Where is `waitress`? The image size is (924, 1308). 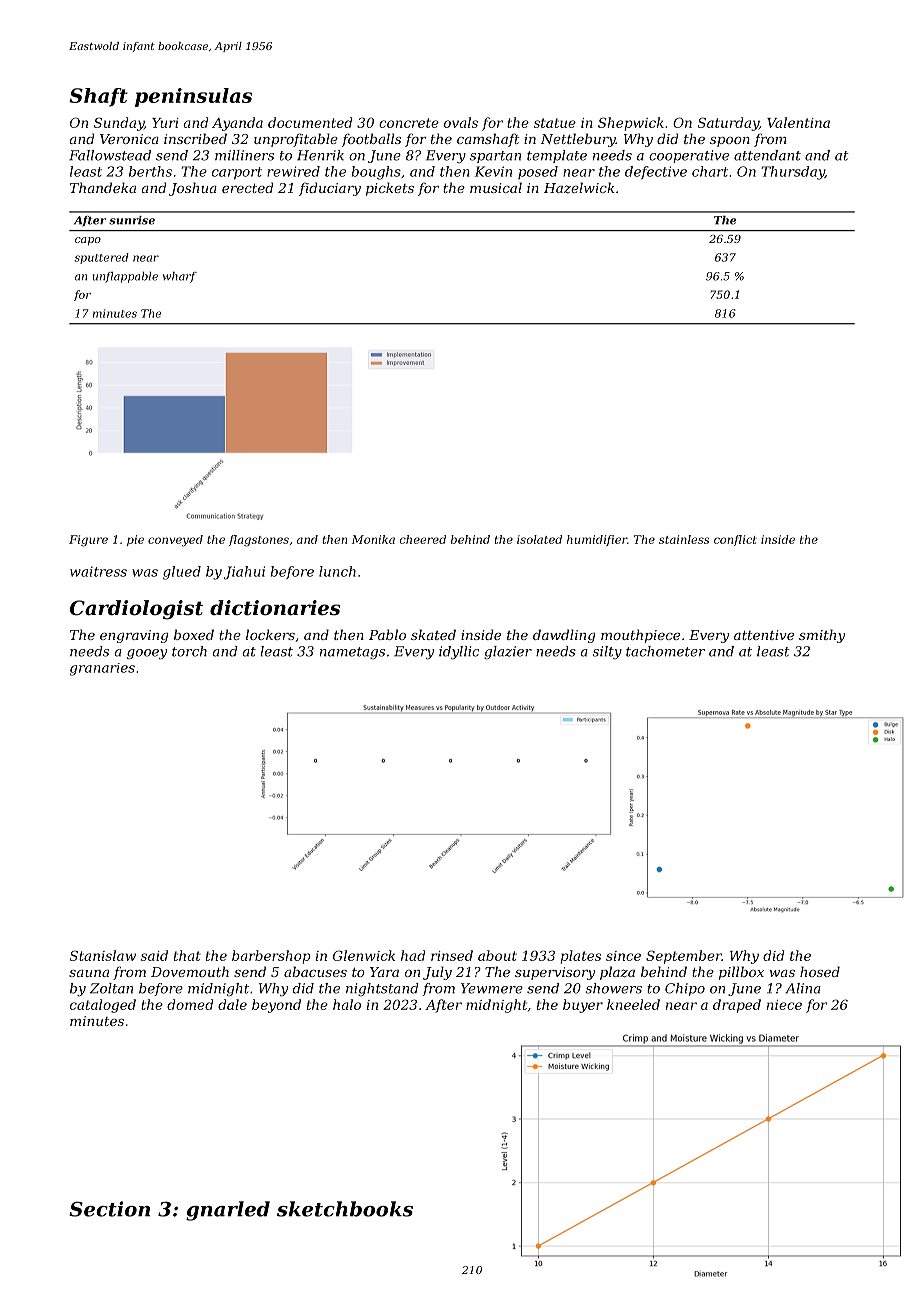
waitress is located at coordinates (98, 572).
